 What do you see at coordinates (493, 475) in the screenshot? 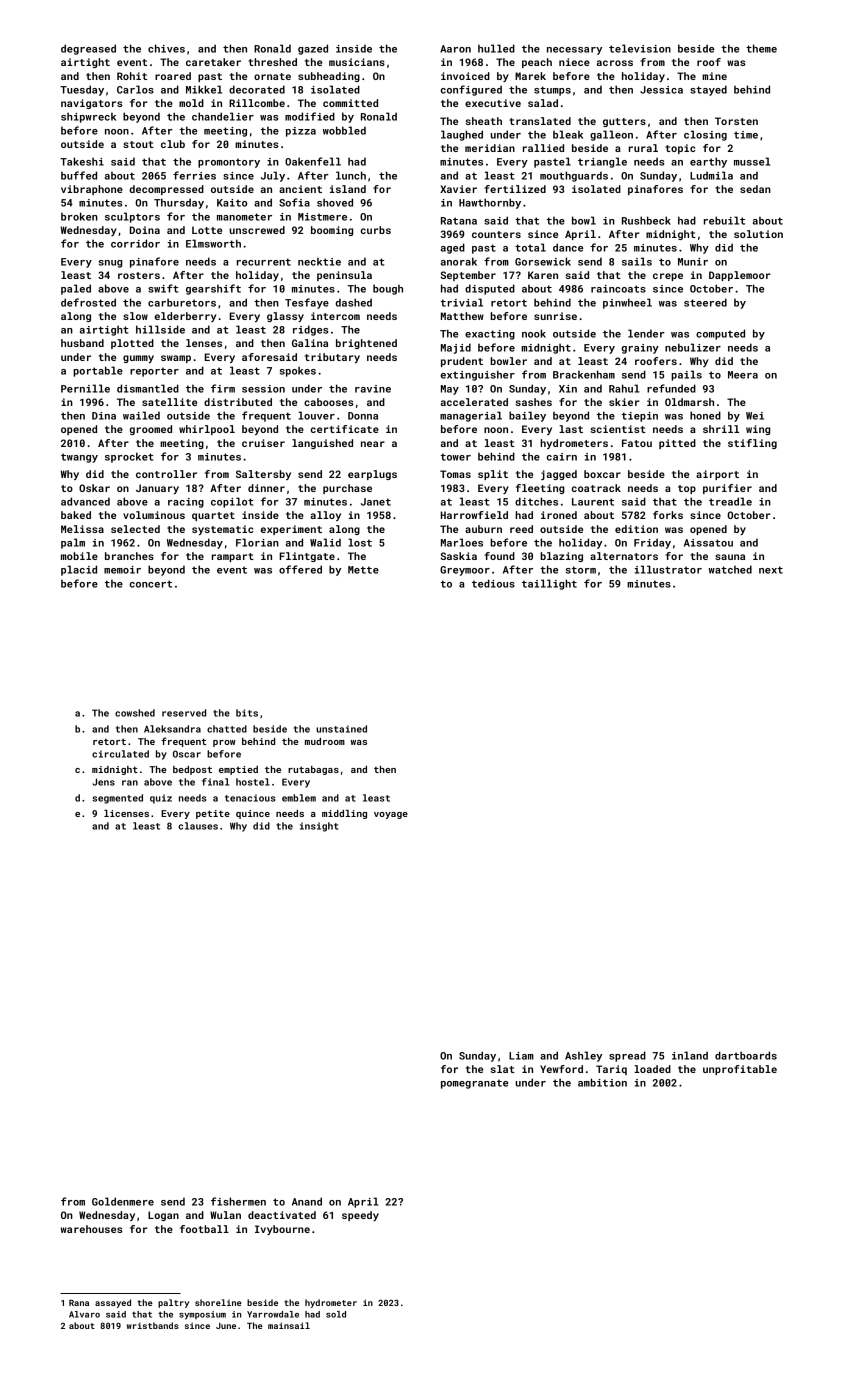
I see `split` at bounding box center [493, 475].
